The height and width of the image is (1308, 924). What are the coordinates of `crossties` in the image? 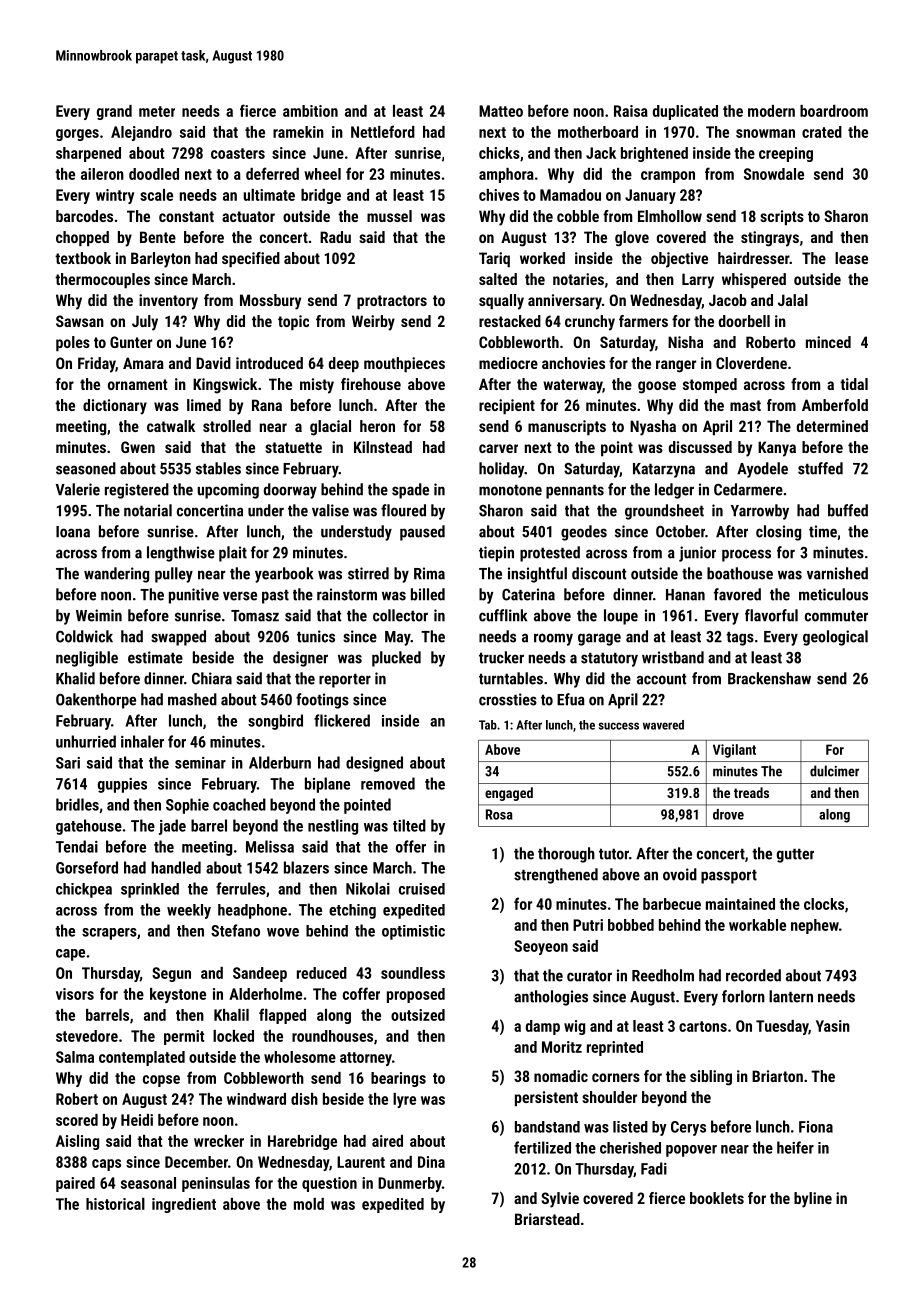 It's located at (508, 699).
